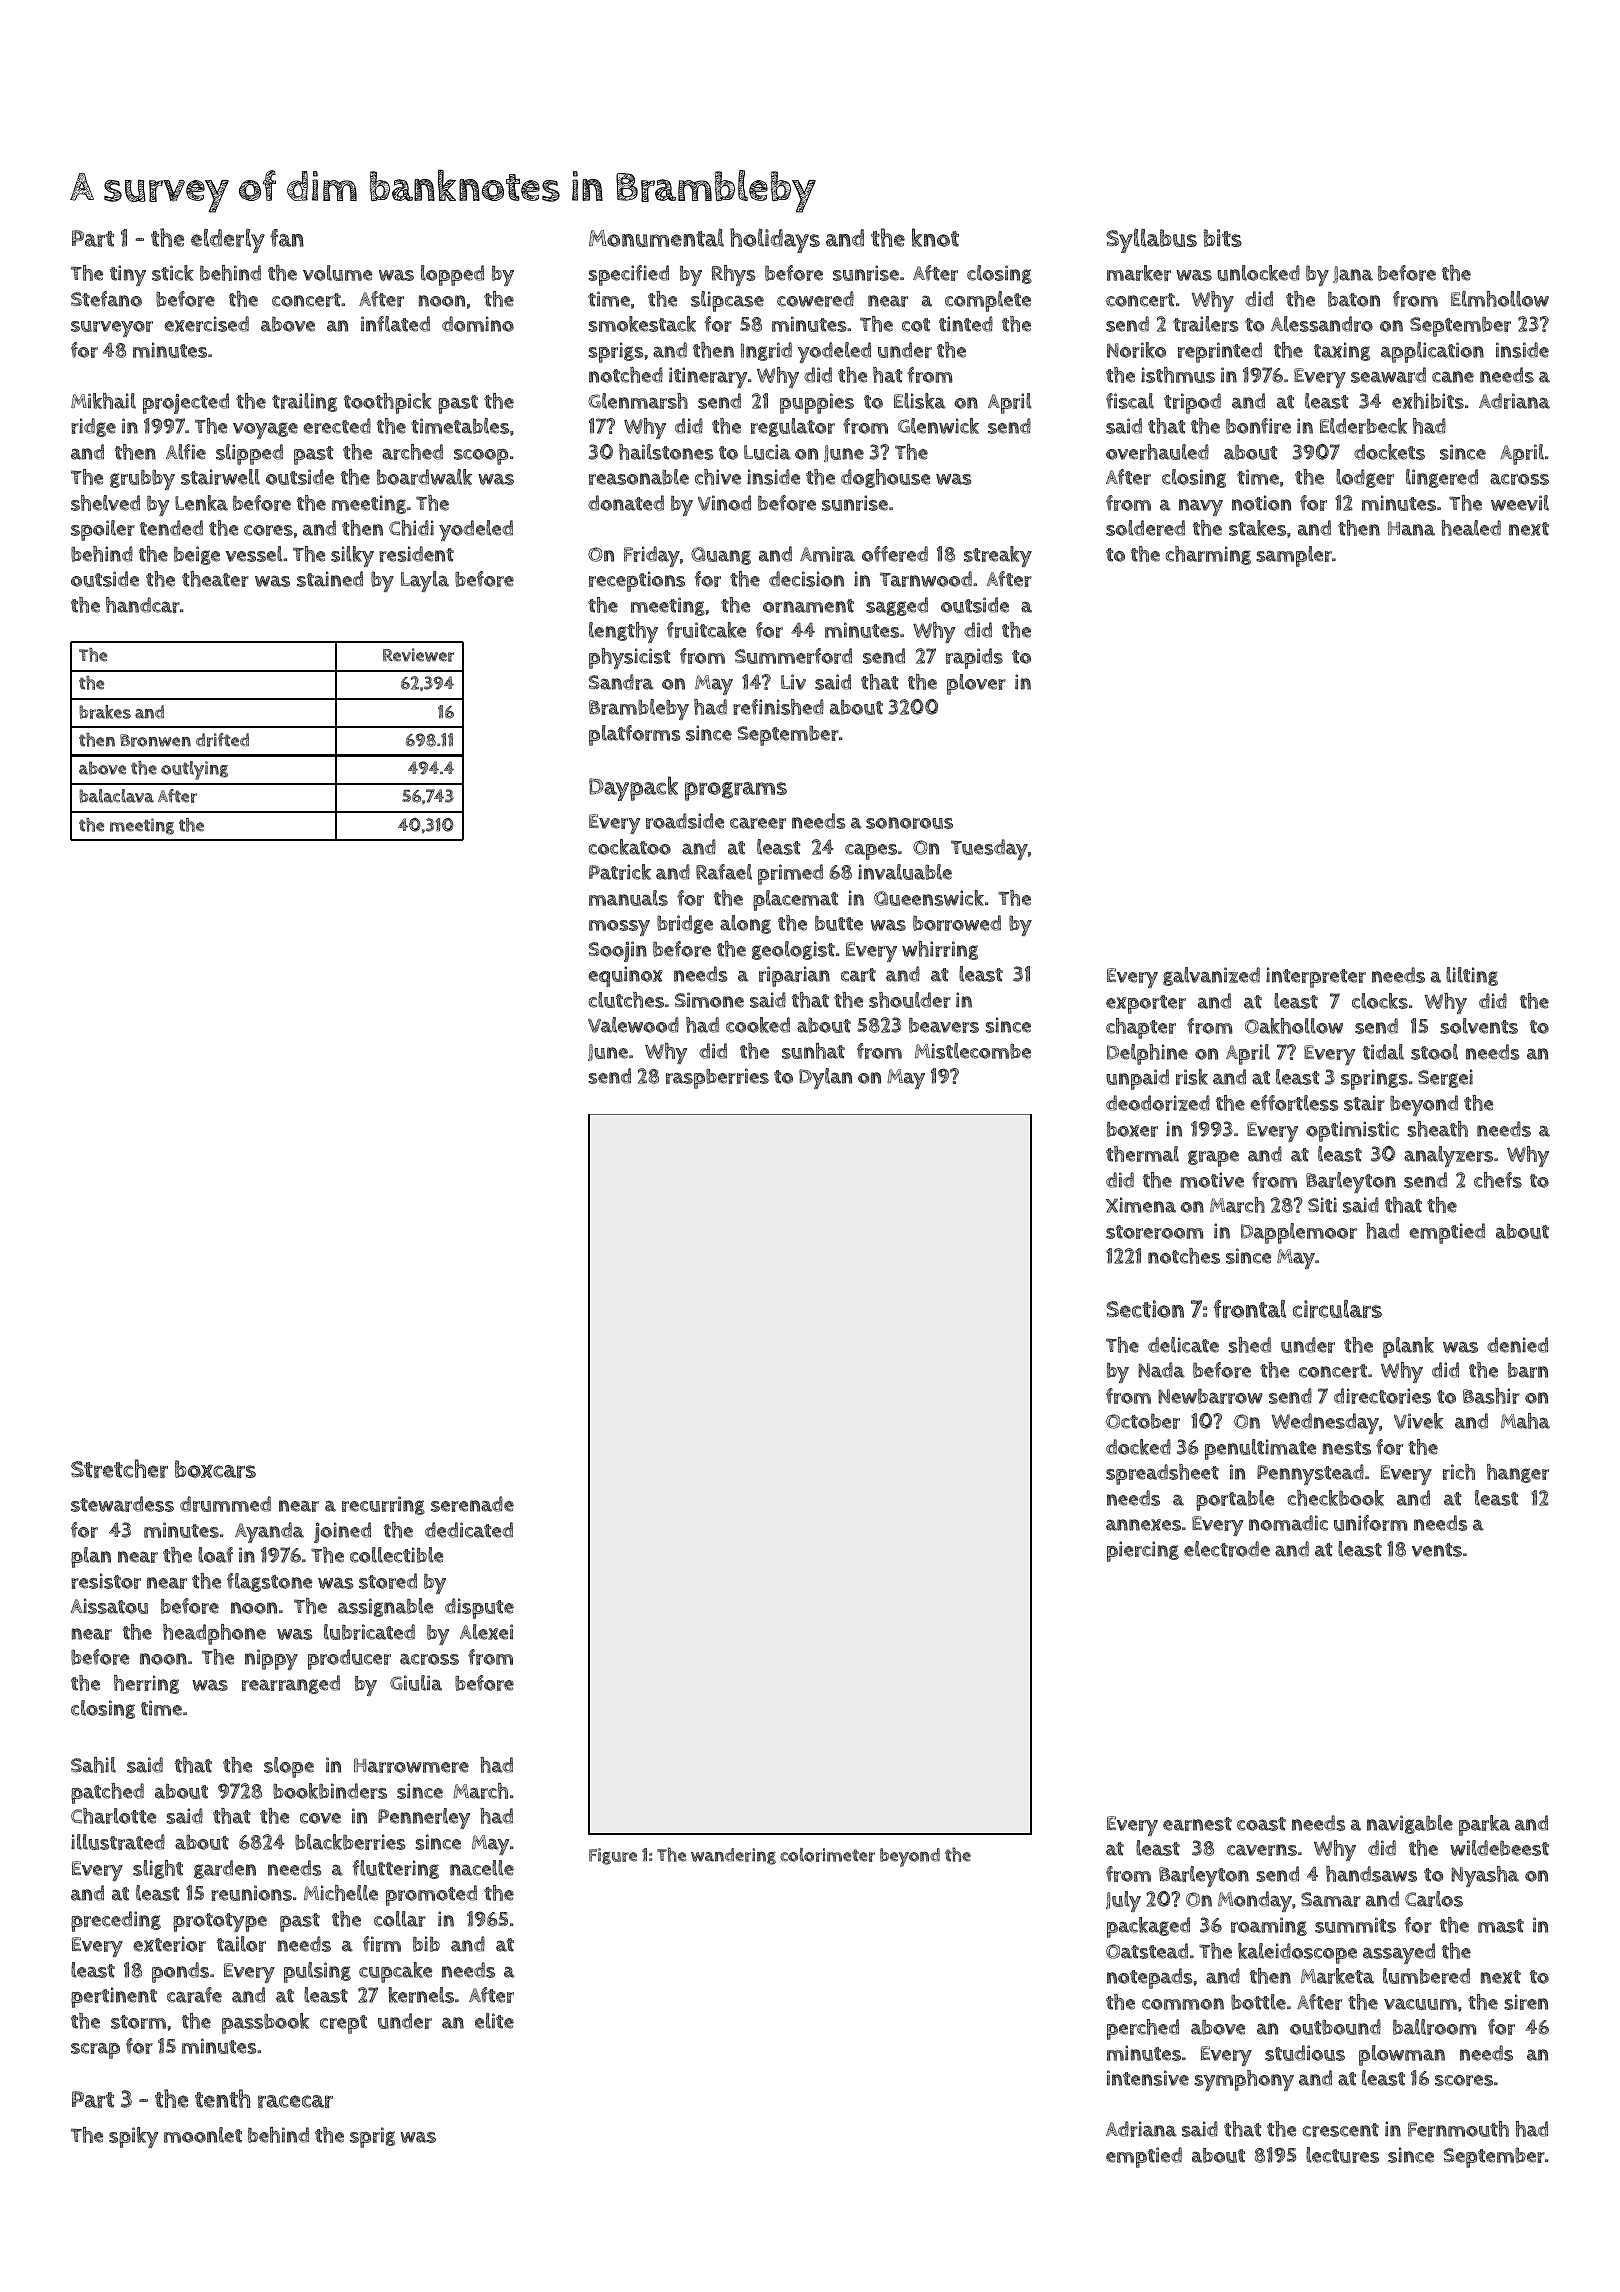  Describe the element at coordinates (215, 1469) in the screenshot. I see `boxcars` at that location.
